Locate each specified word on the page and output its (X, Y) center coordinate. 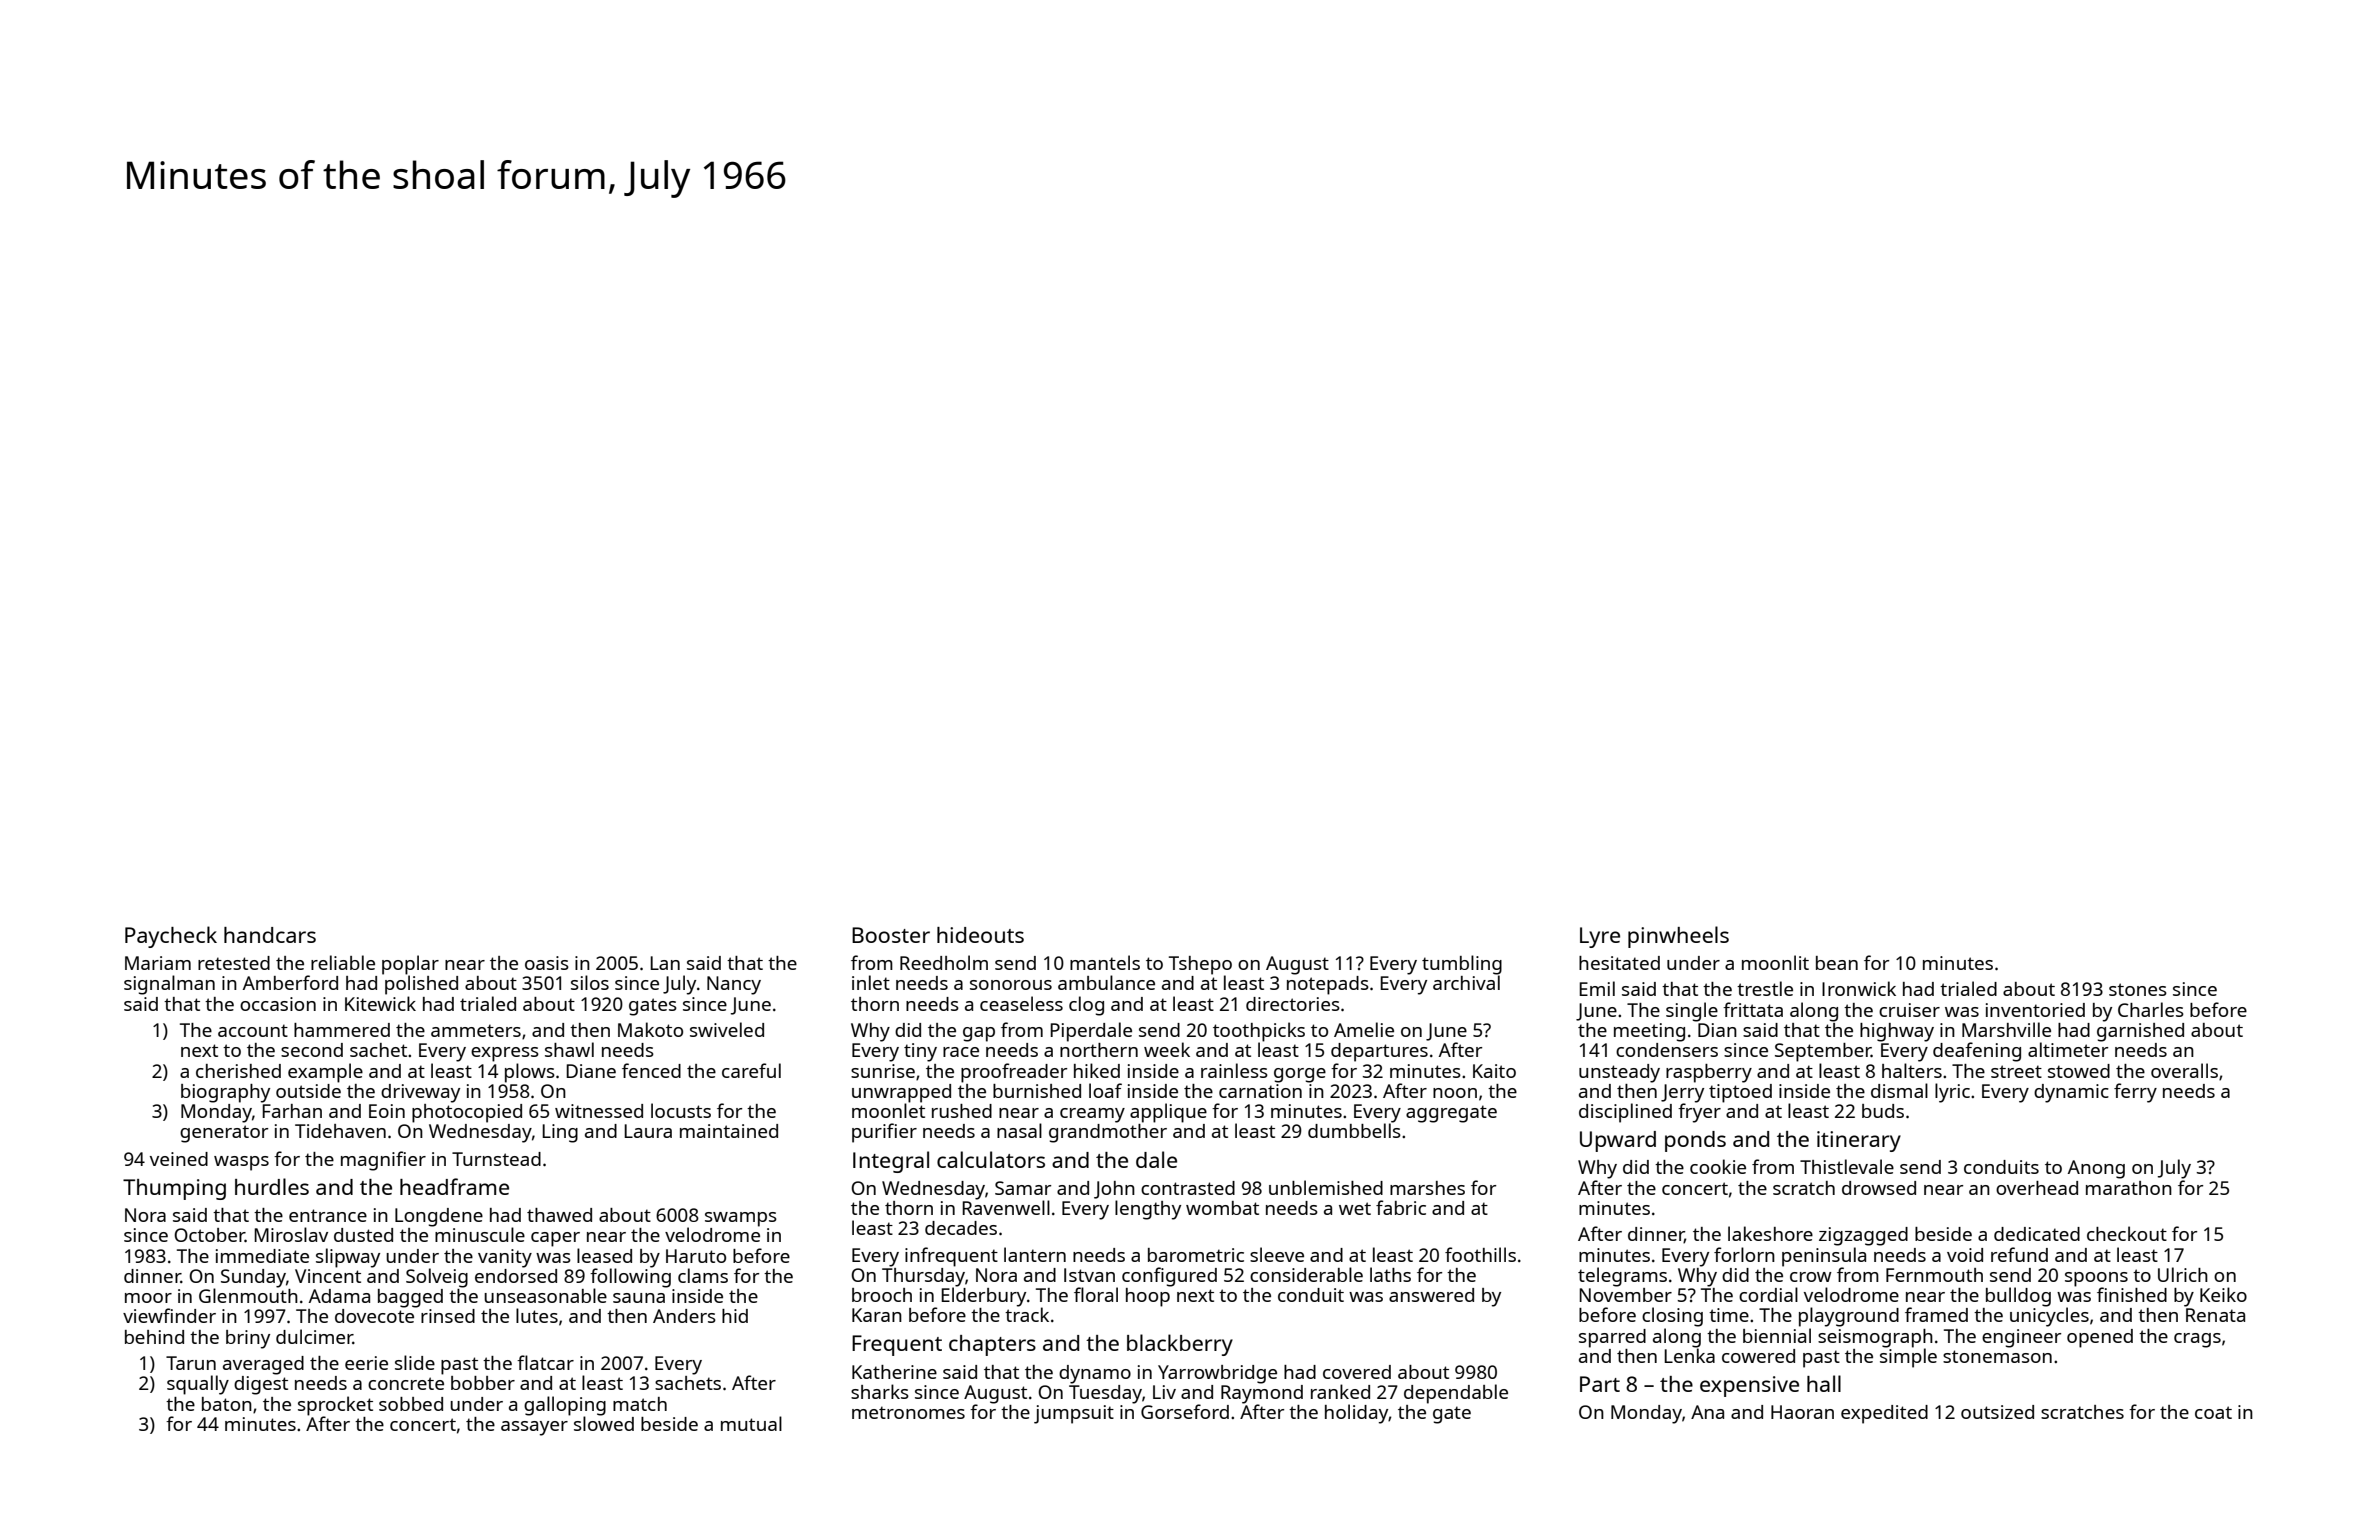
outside (308, 1091)
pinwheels (1678, 937)
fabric (1401, 1207)
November (1625, 1295)
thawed (559, 1215)
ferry (2135, 1093)
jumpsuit (1074, 1414)
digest (261, 1385)
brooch (882, 1295)
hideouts (980, 935)
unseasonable (545, 1295)
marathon (2129, 1188)
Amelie (1364, 1029)
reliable (343, 962)
